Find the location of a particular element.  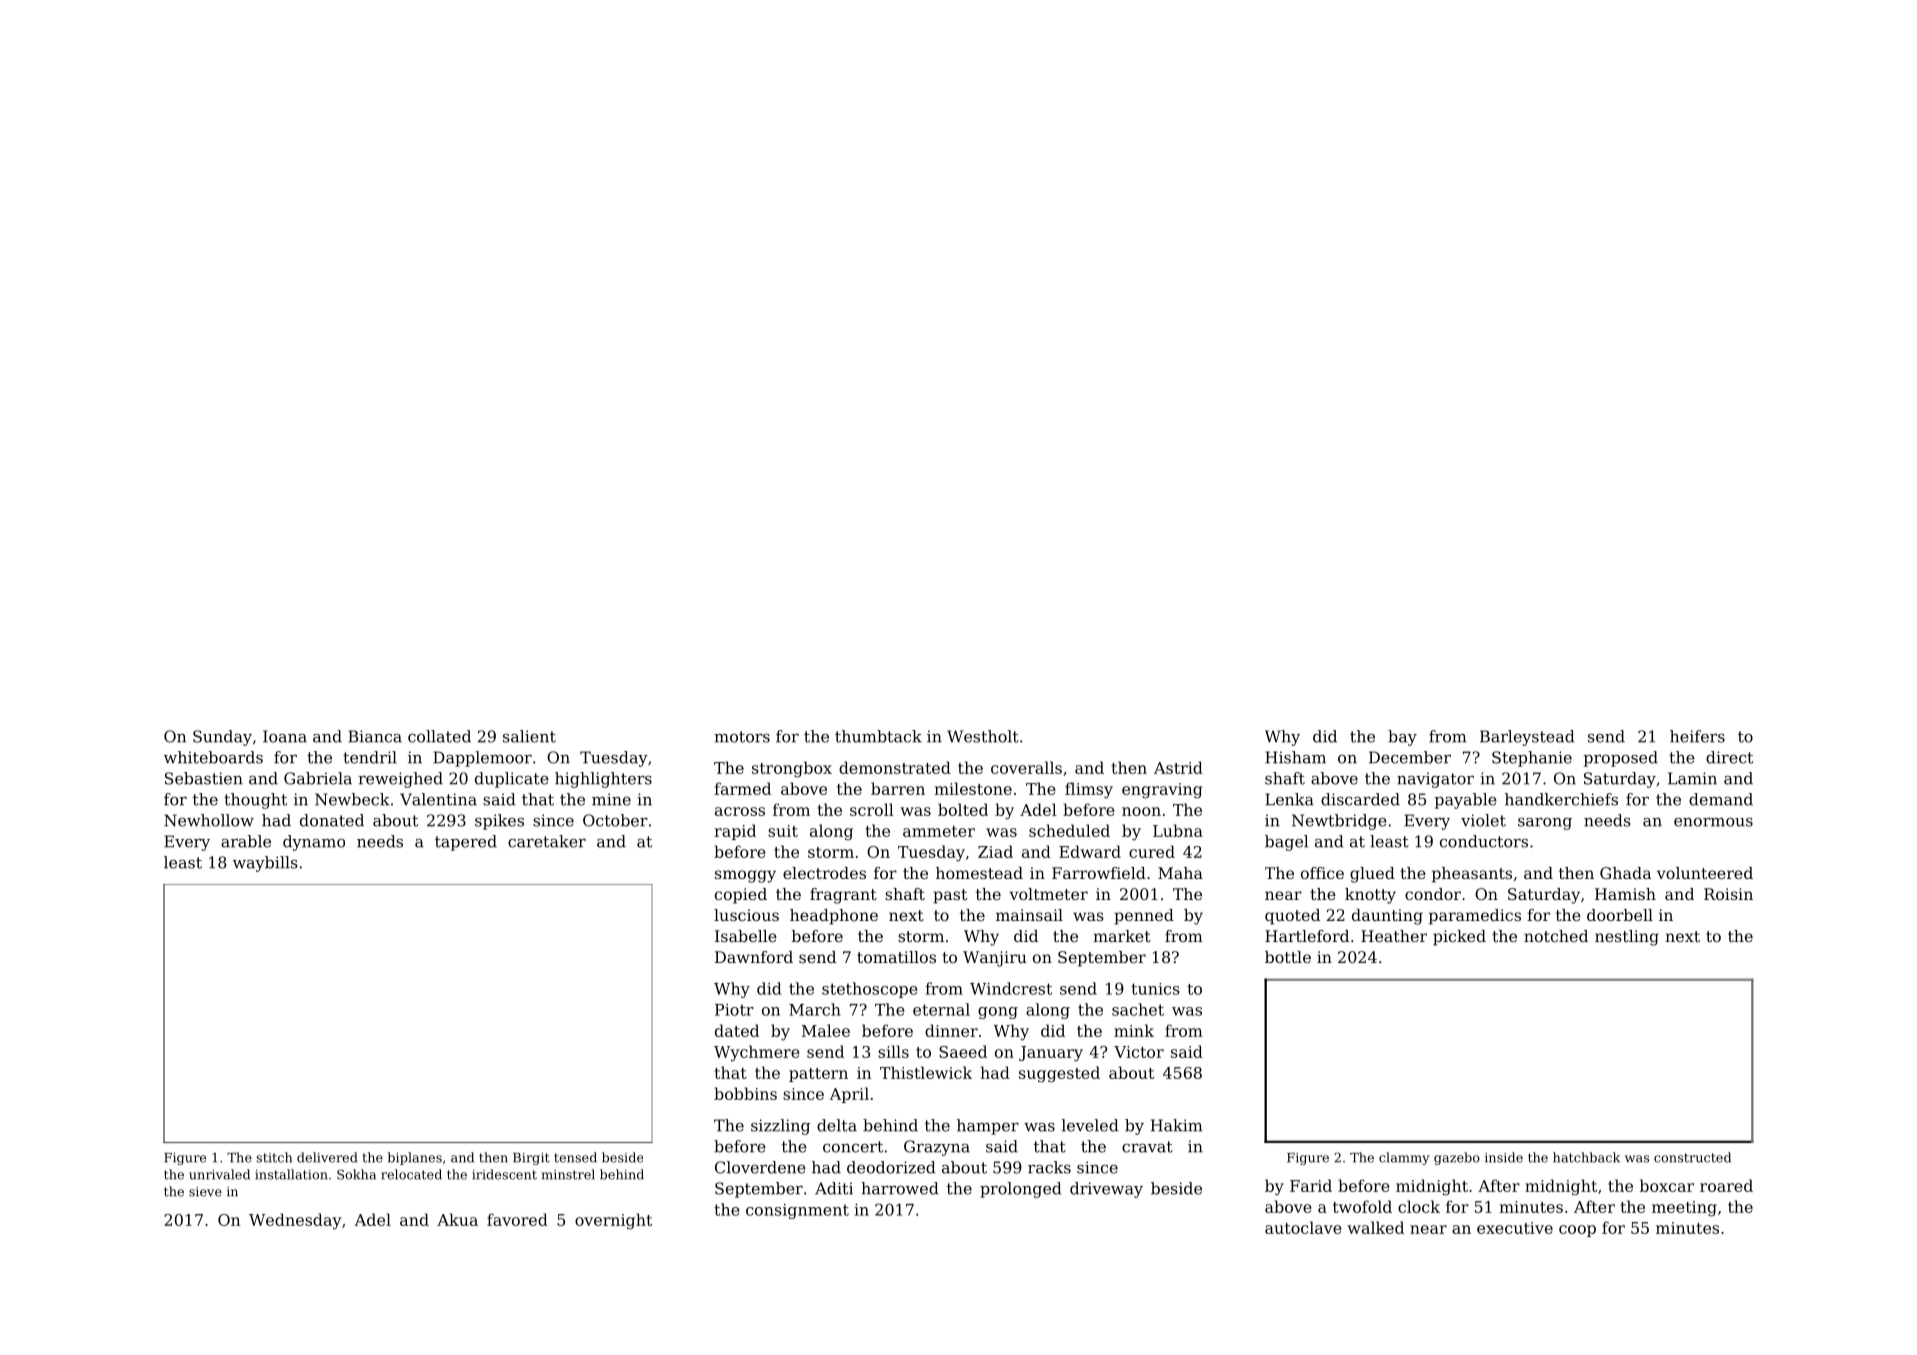

roared is located at coordinates (1726, 1185).
